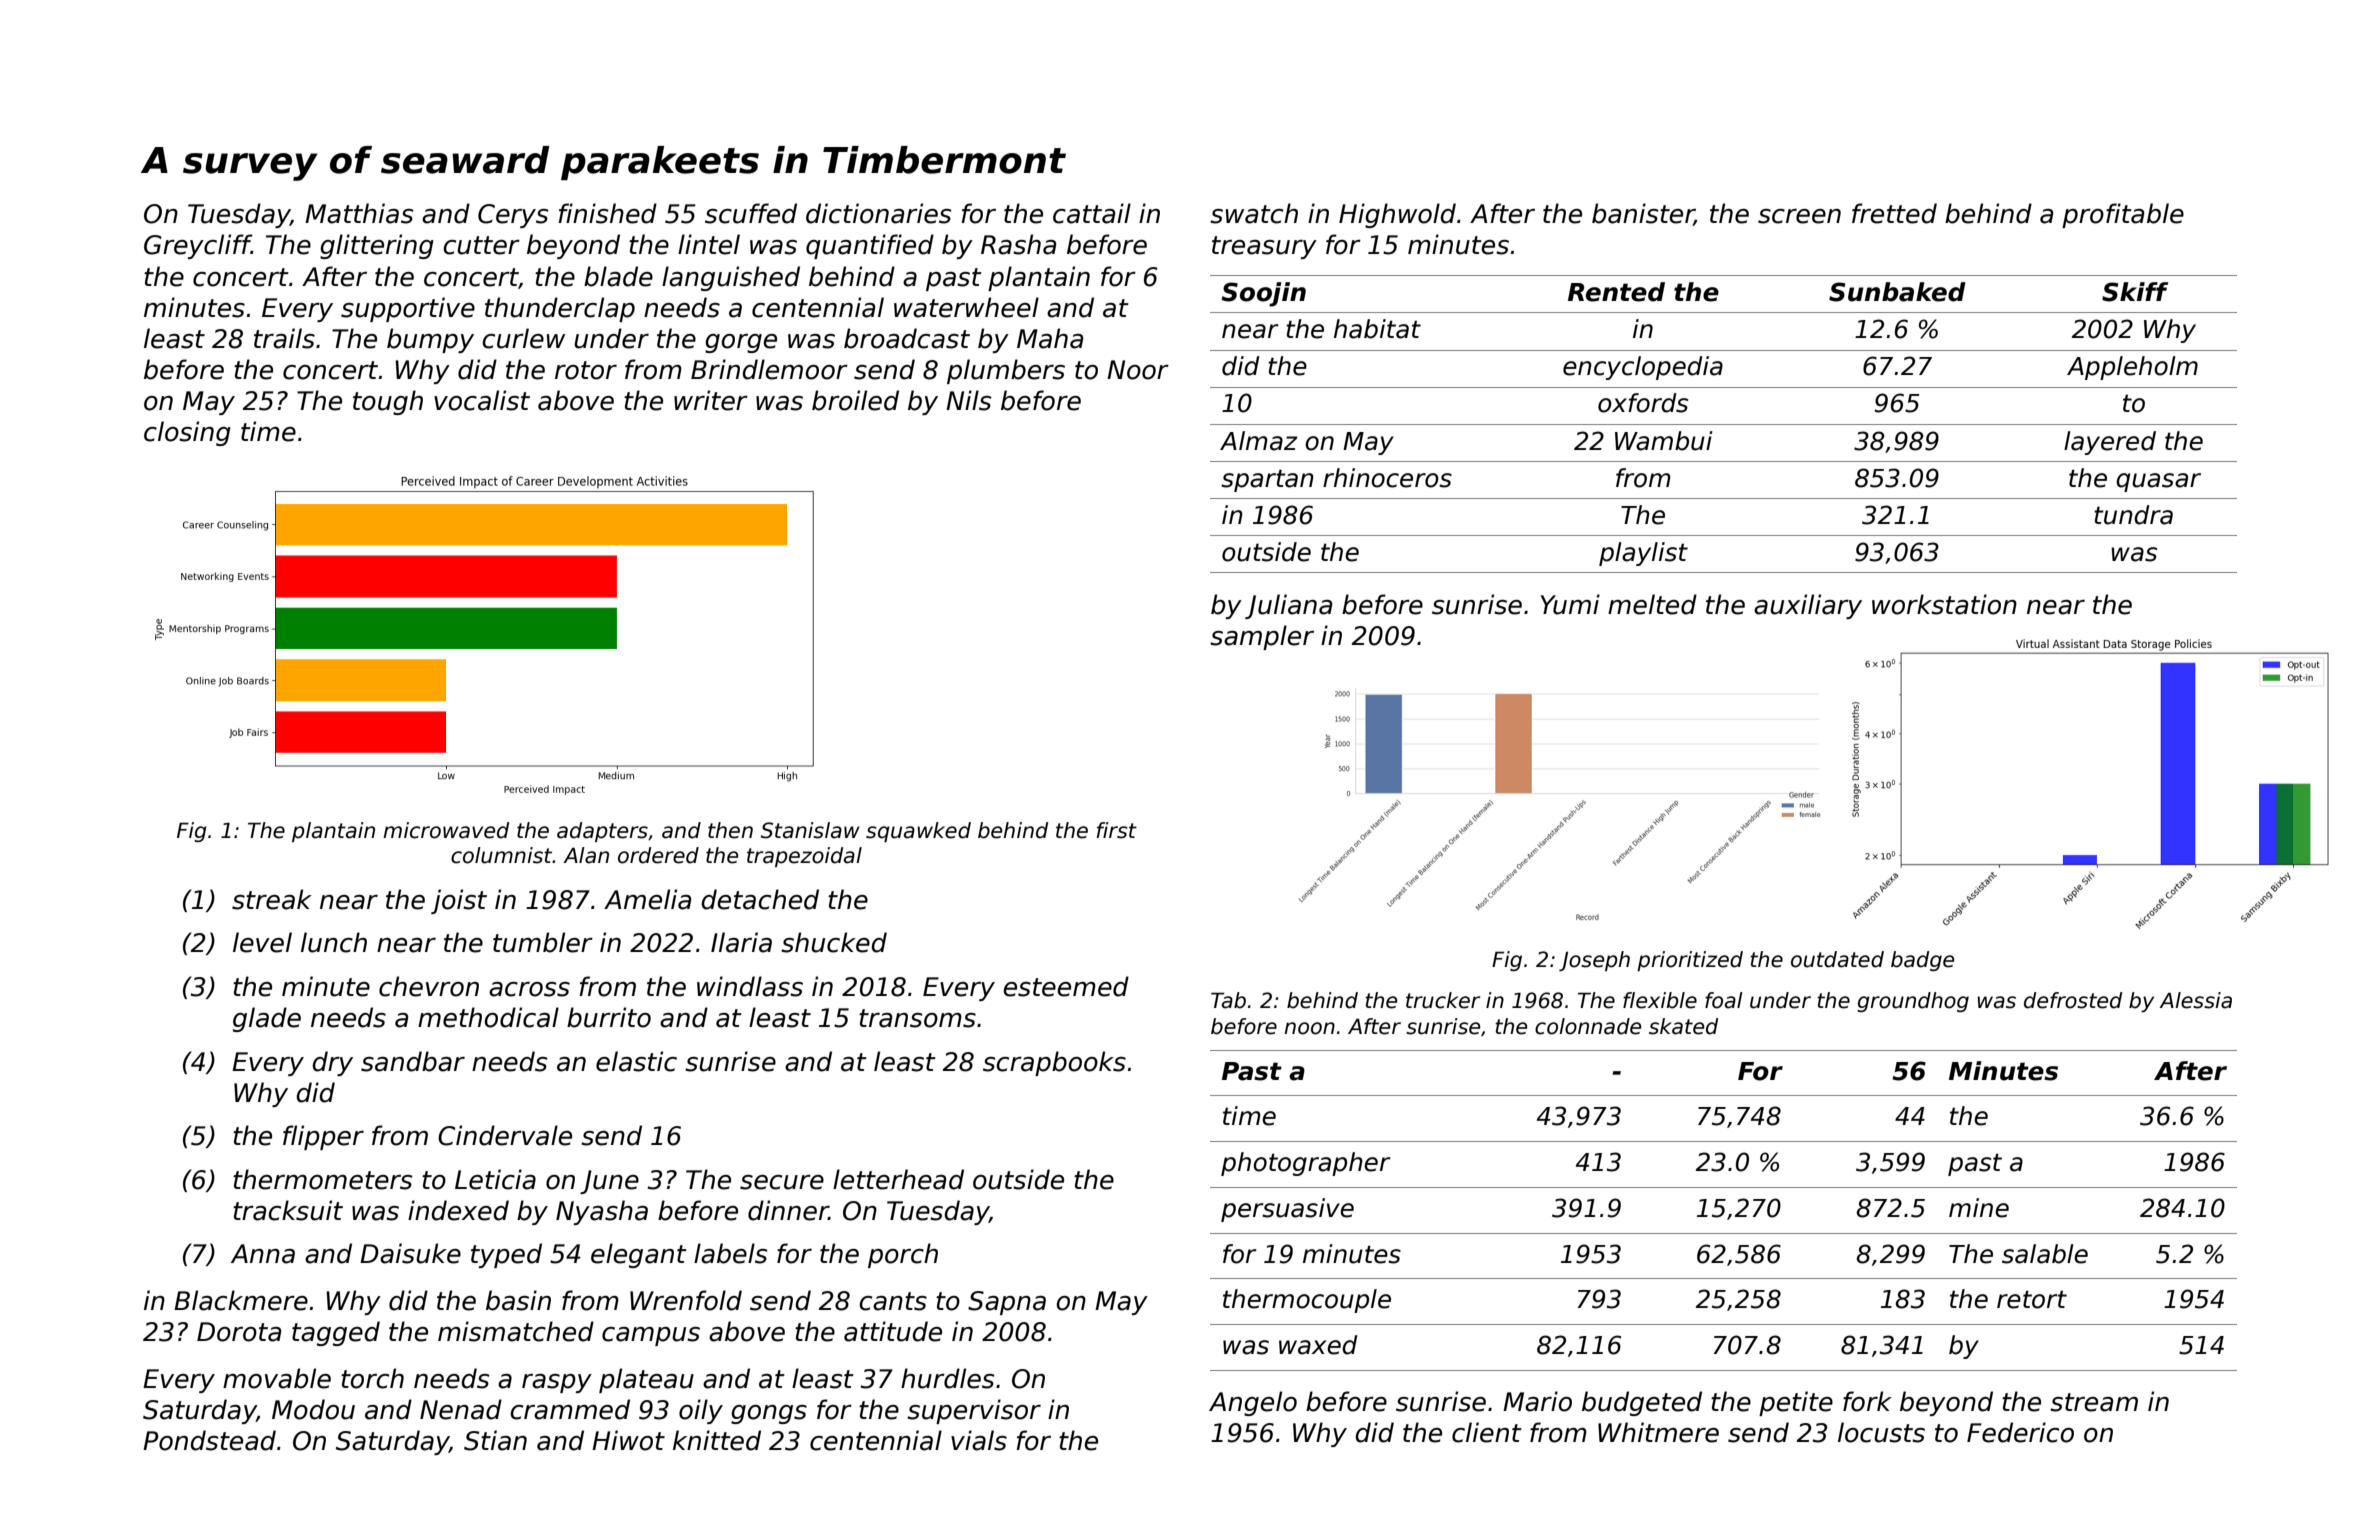 This image has height=1540, width=2380. Describe the element at coordinates (1664, 441) in the image. I see `Wambui` at that location.
